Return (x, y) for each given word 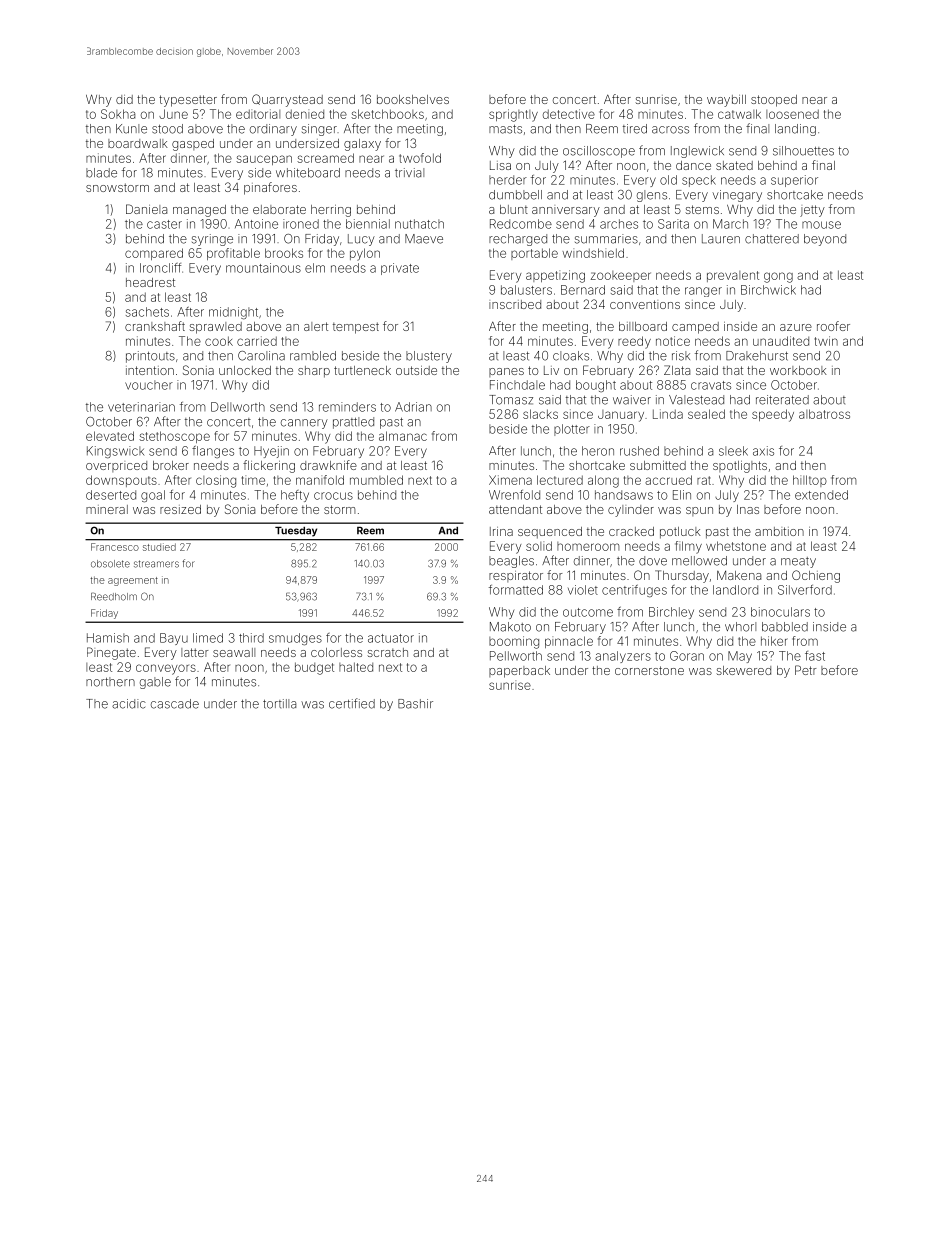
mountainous (263, 268)
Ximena (510, 480)
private (400, 269)
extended (821, 495)
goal (153, 496)
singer (319, 130)
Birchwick (768, 290)
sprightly (513, 115)
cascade (175, 704)
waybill (726, 101)
